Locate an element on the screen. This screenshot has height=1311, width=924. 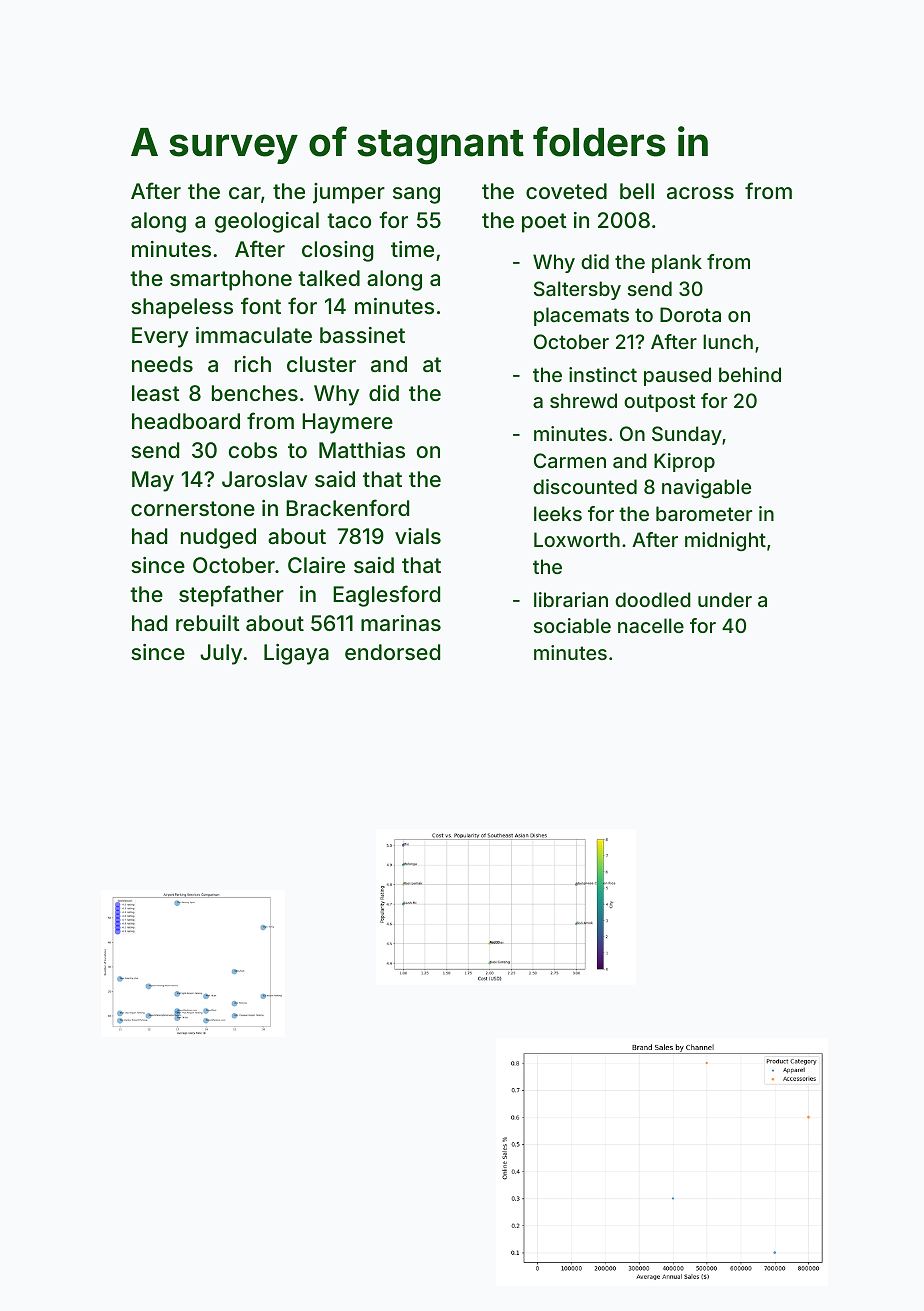
nudged is located at coordinates (218, 538).
